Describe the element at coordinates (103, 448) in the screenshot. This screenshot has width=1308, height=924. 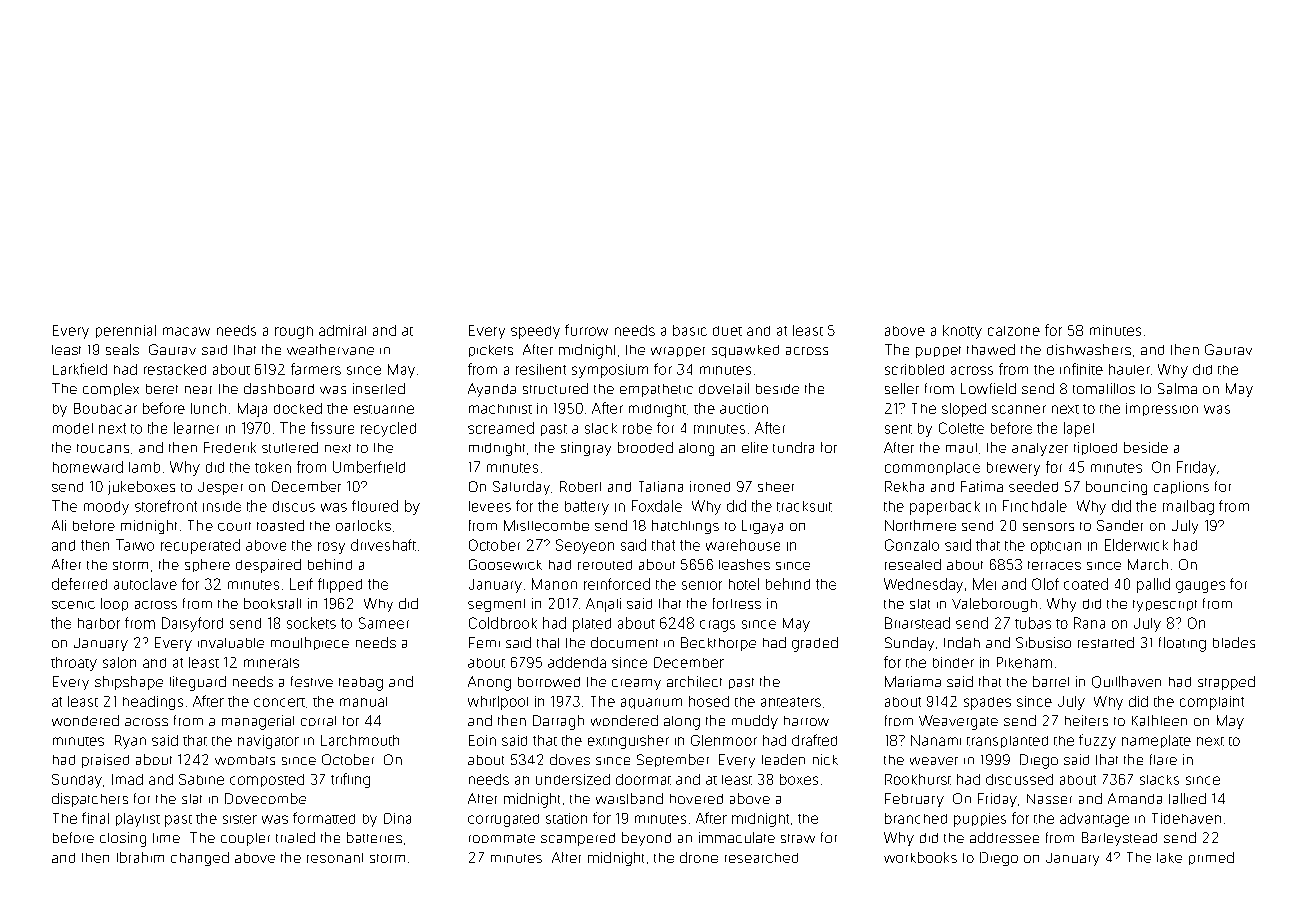
I see `toucans` at that location.
